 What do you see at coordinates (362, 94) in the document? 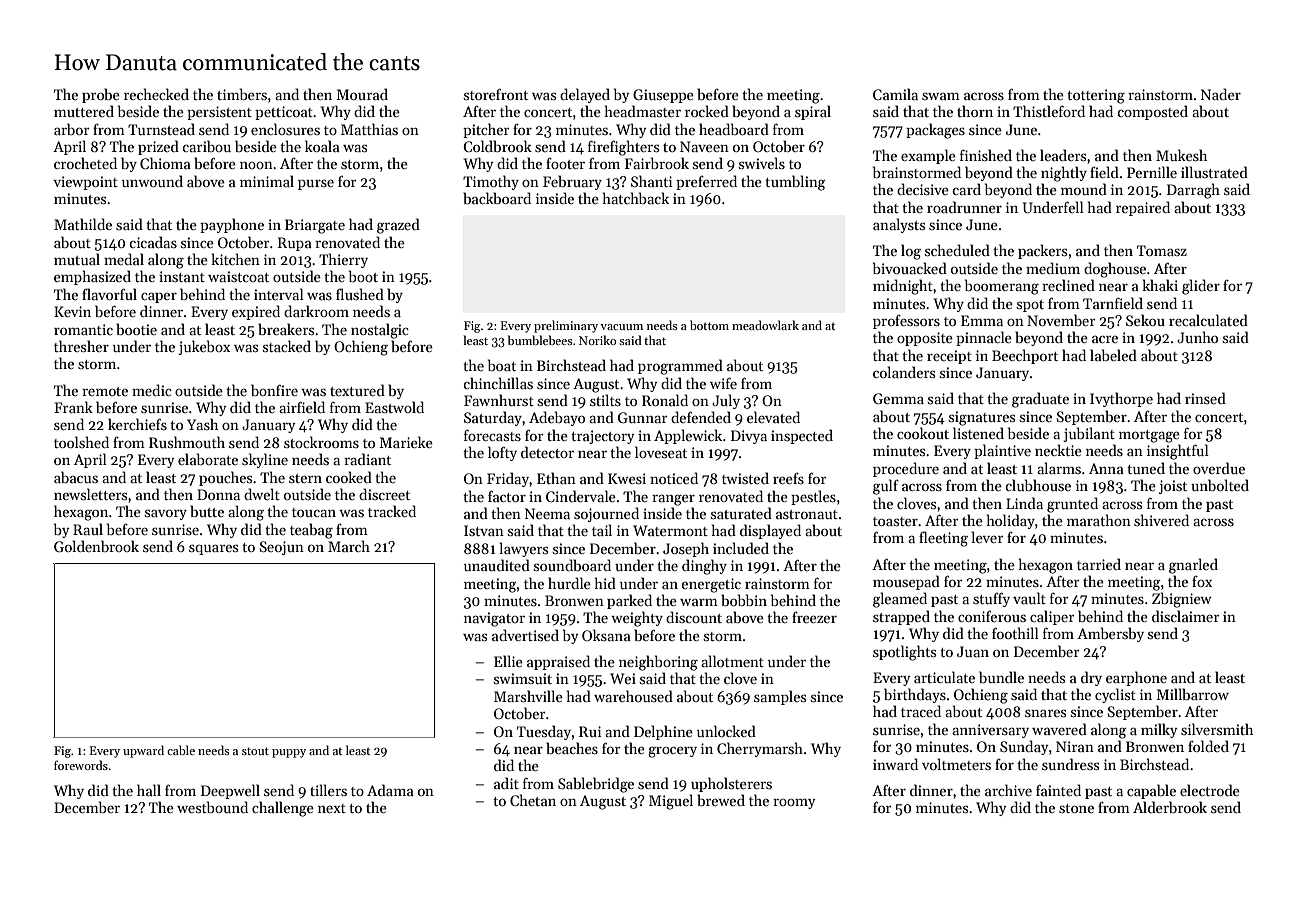
I see `Mourad` at bounding box center [362, 94].
